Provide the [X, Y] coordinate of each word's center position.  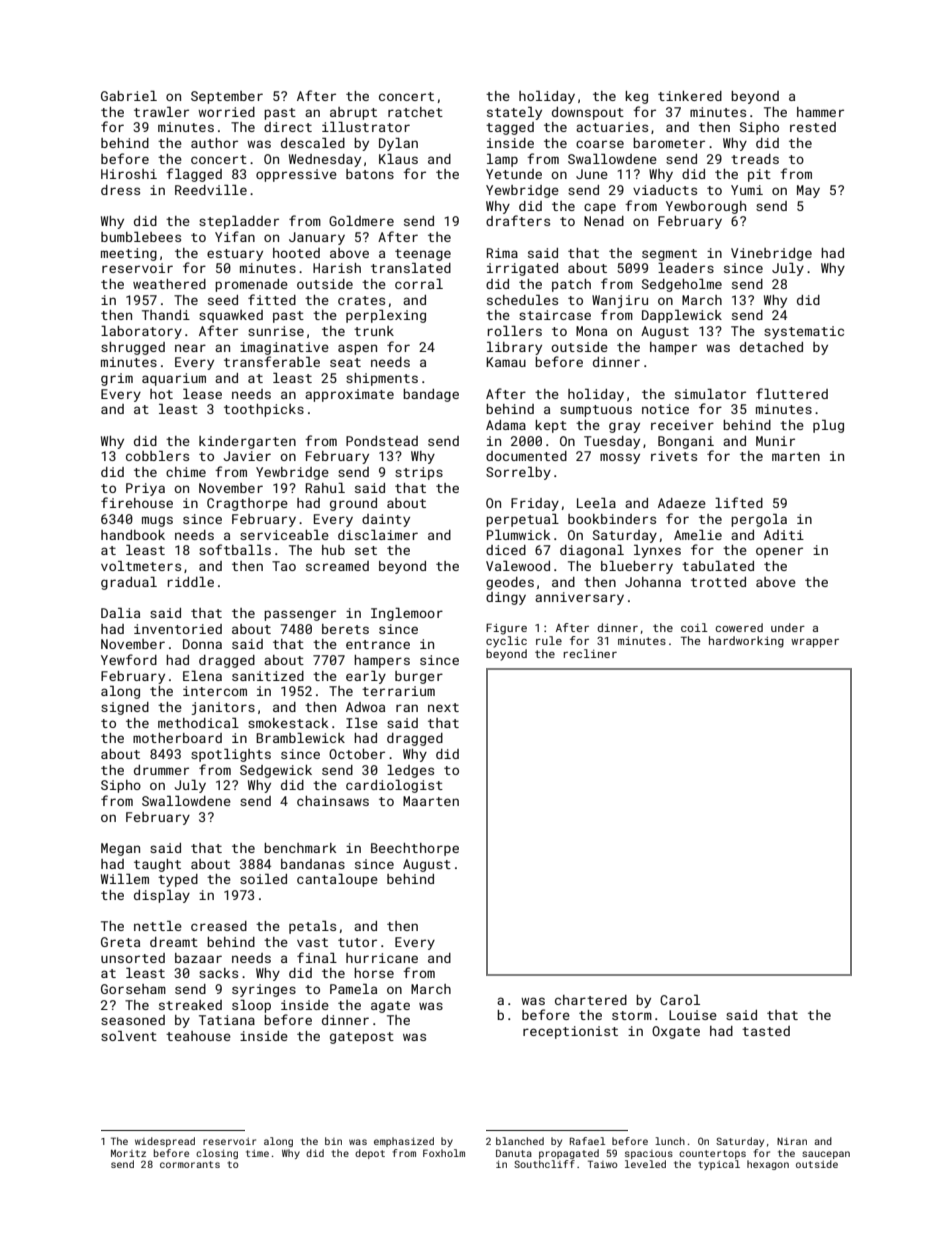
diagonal [592, 551]
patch [571, 285]
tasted [766, 1031]
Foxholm [444, 1153]
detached [771, 347]
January [317, 238]
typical [719, 1165]
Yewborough [706, 207]
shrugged [133, 348]
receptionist [570, 1032]
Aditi [784, 535]
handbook [133, 535]
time [257, 1153]
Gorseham [133, 989]
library [514, 348]
